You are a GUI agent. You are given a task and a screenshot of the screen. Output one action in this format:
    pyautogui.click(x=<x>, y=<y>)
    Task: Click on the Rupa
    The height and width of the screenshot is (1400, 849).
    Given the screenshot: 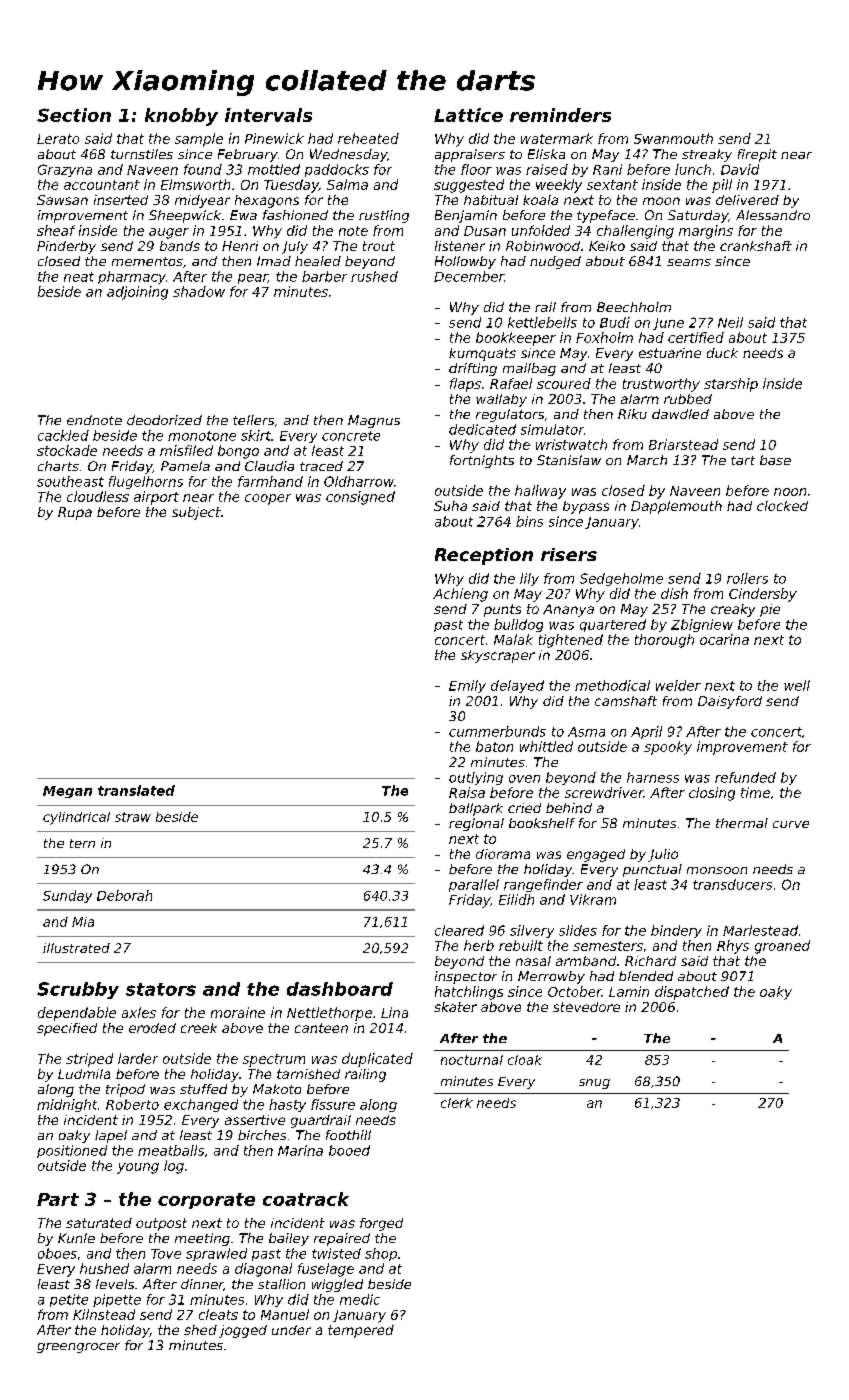 What is the action you would take?
    pyautogui.click(x=75, y=513)
